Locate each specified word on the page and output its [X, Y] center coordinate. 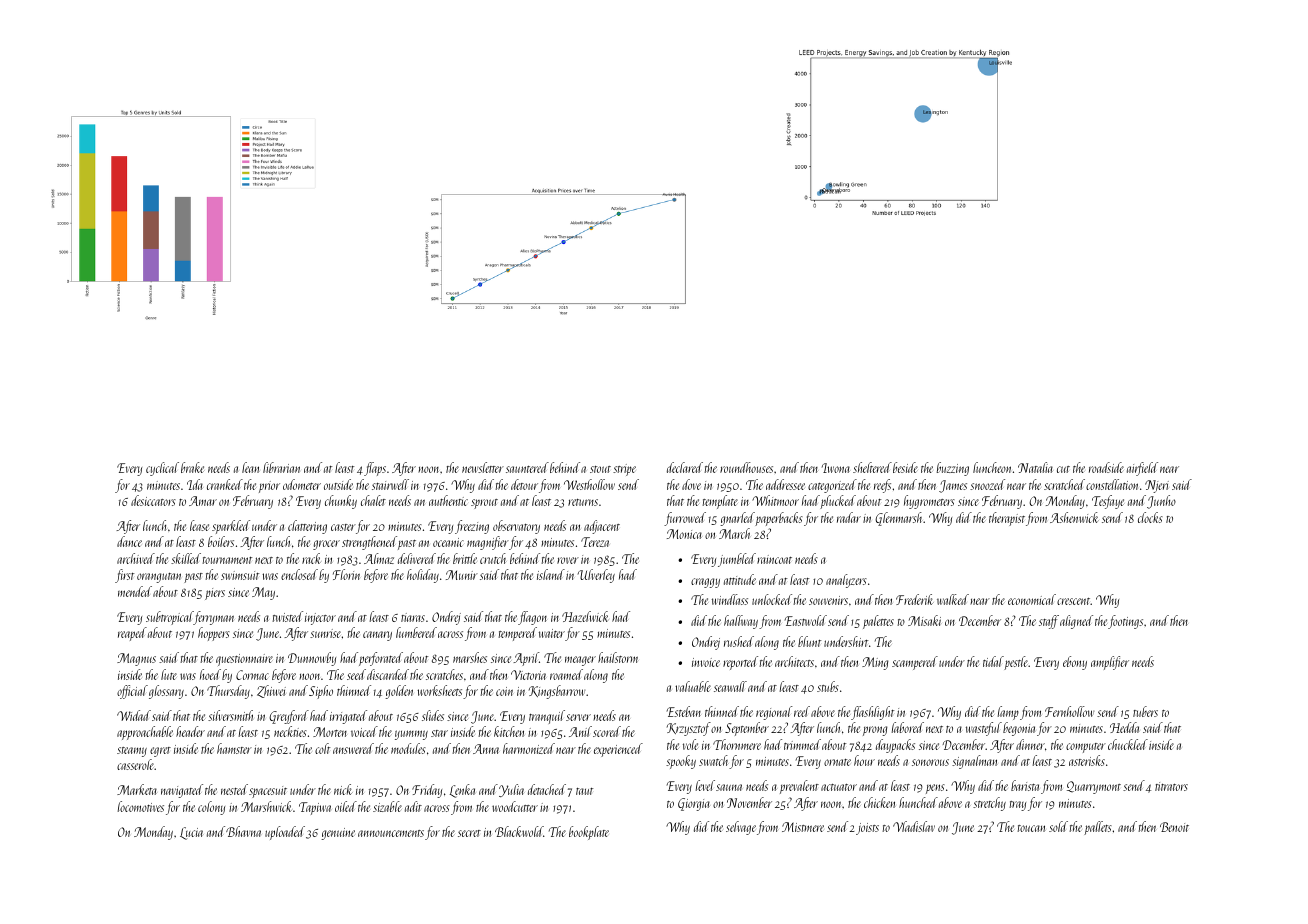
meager [580, 661]
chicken [879, 802]
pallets [1098, 828]
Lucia [191, 833]
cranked [225, 484]
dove [691, 484]
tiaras [413, 617]
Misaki [924, 620]
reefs [882, 486]
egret [160, 752]
